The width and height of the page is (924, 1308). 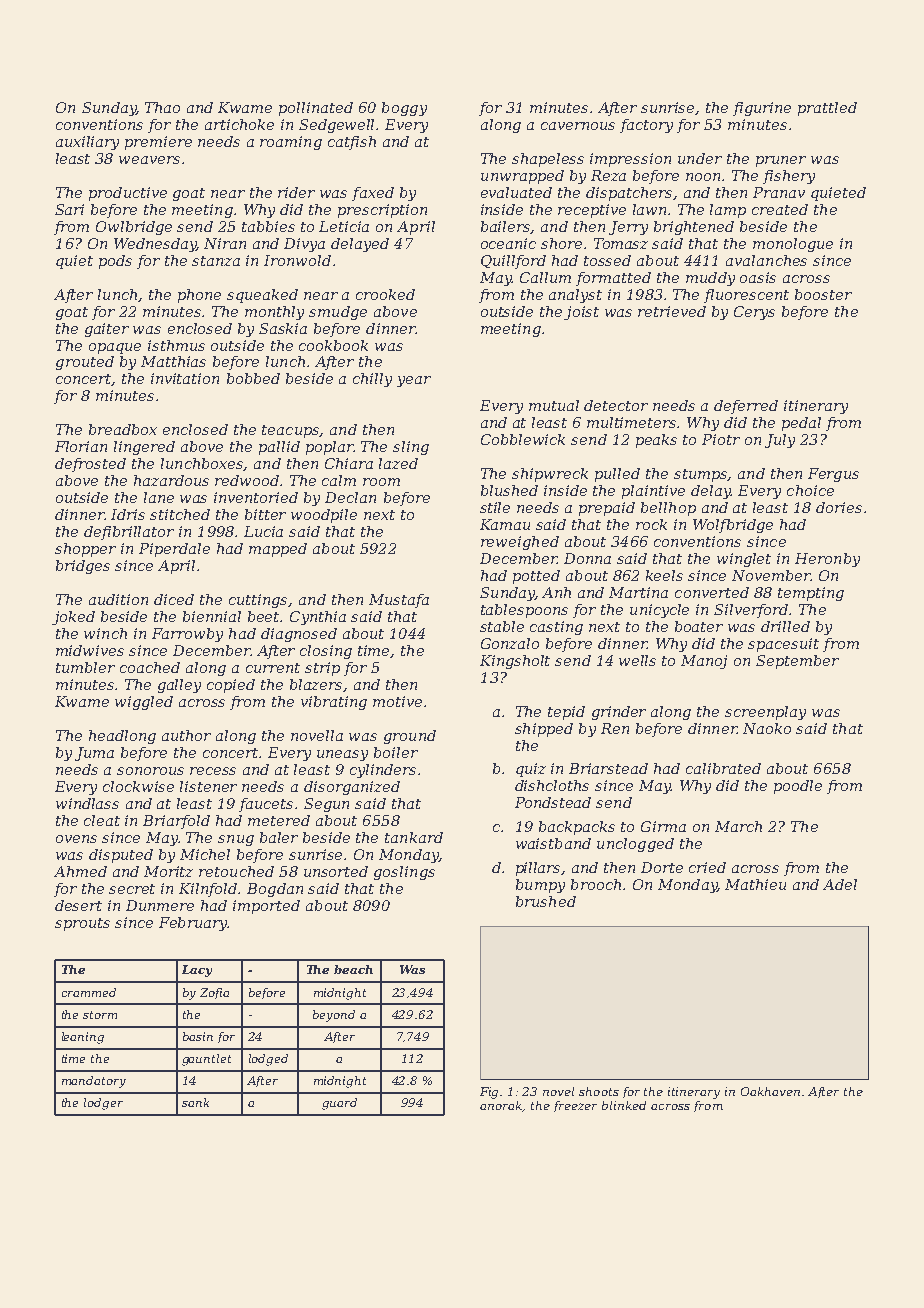 I want to click on shoots, so click(x=599, y=1091).
